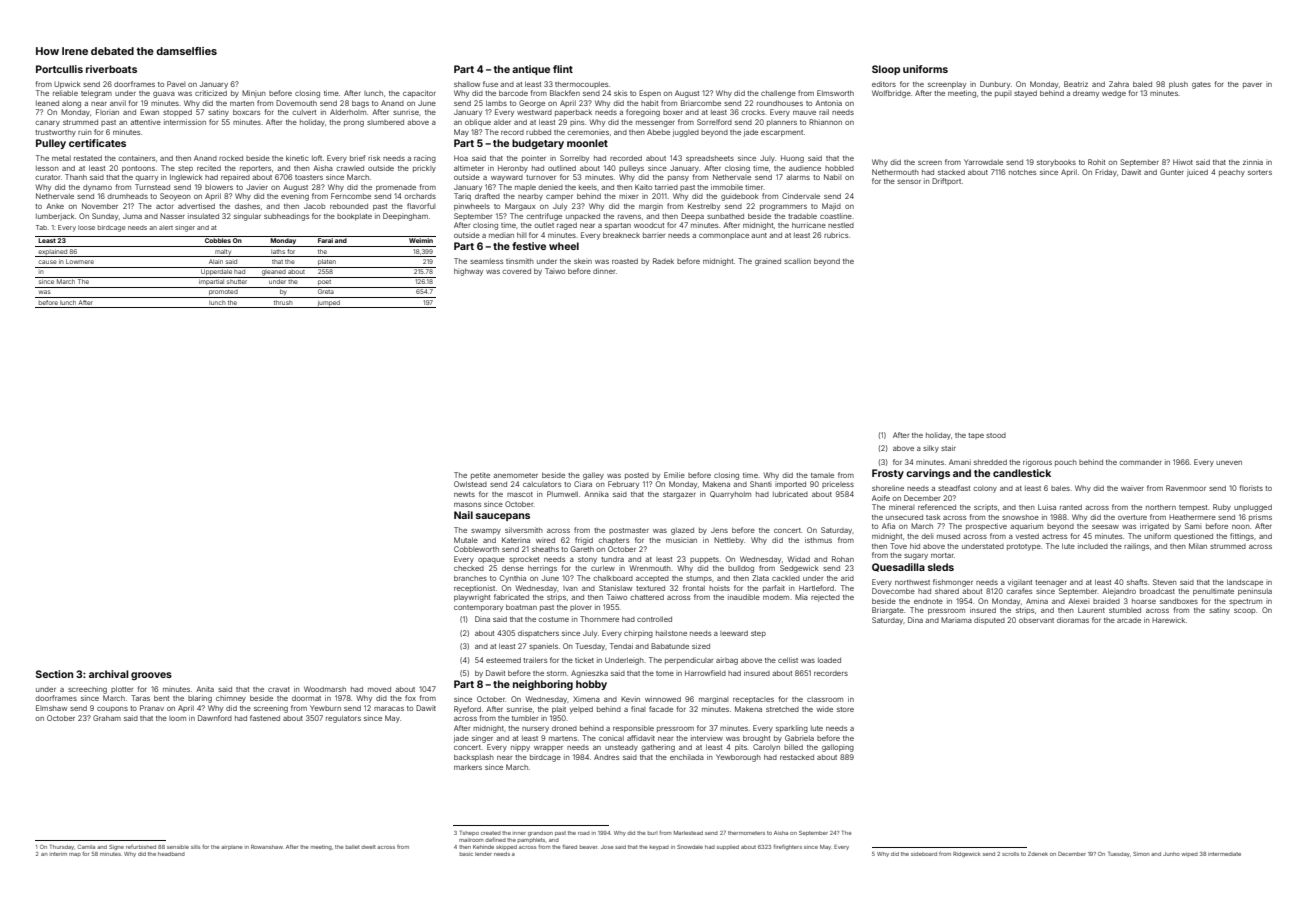 The image size is (1308, 924). I want to click on covered, so click(516, 271).
